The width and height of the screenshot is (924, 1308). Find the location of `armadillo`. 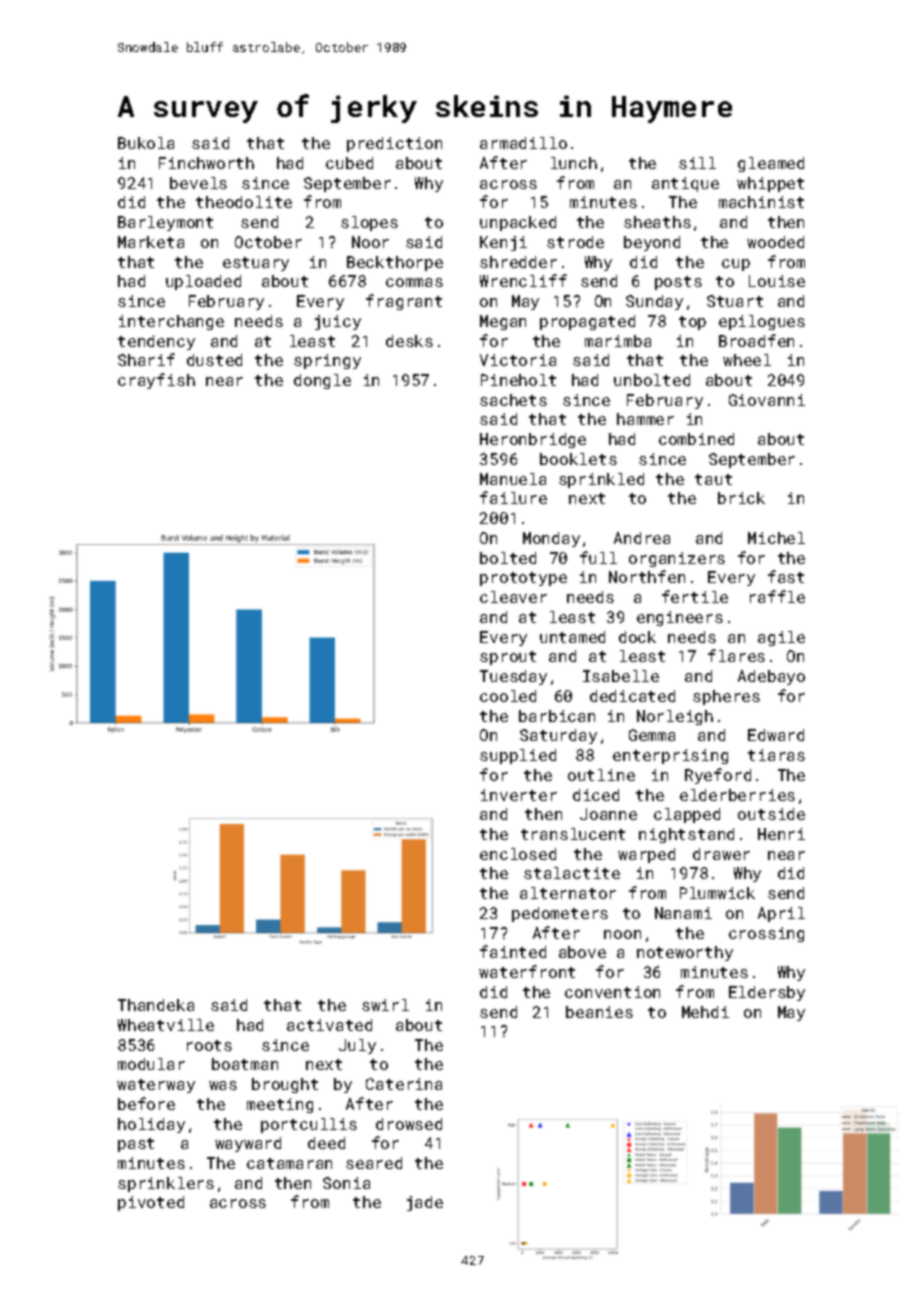

armadillo is located at coordinates (523, 143).
